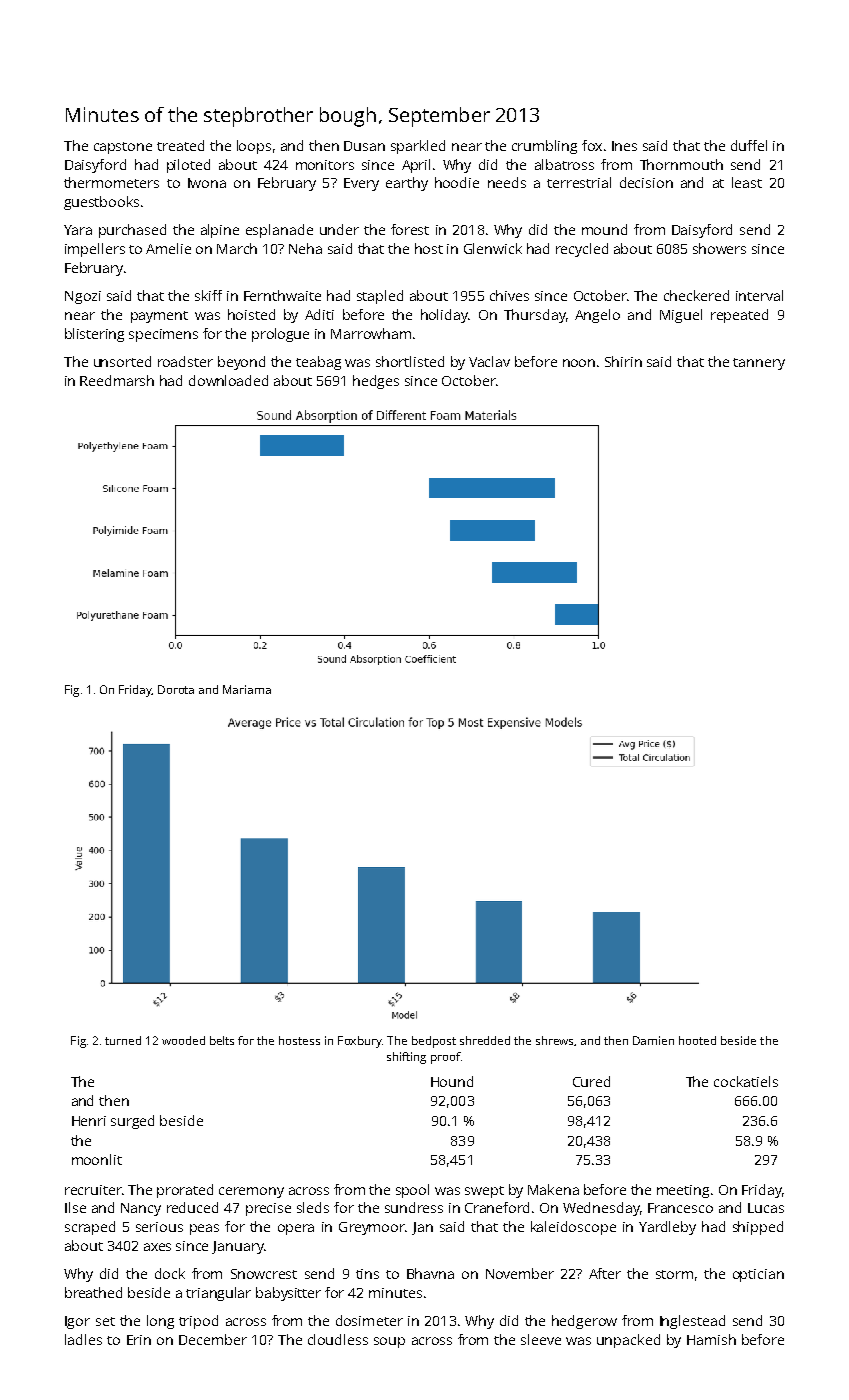  I want to click on Shirin, so click(623, 361).
